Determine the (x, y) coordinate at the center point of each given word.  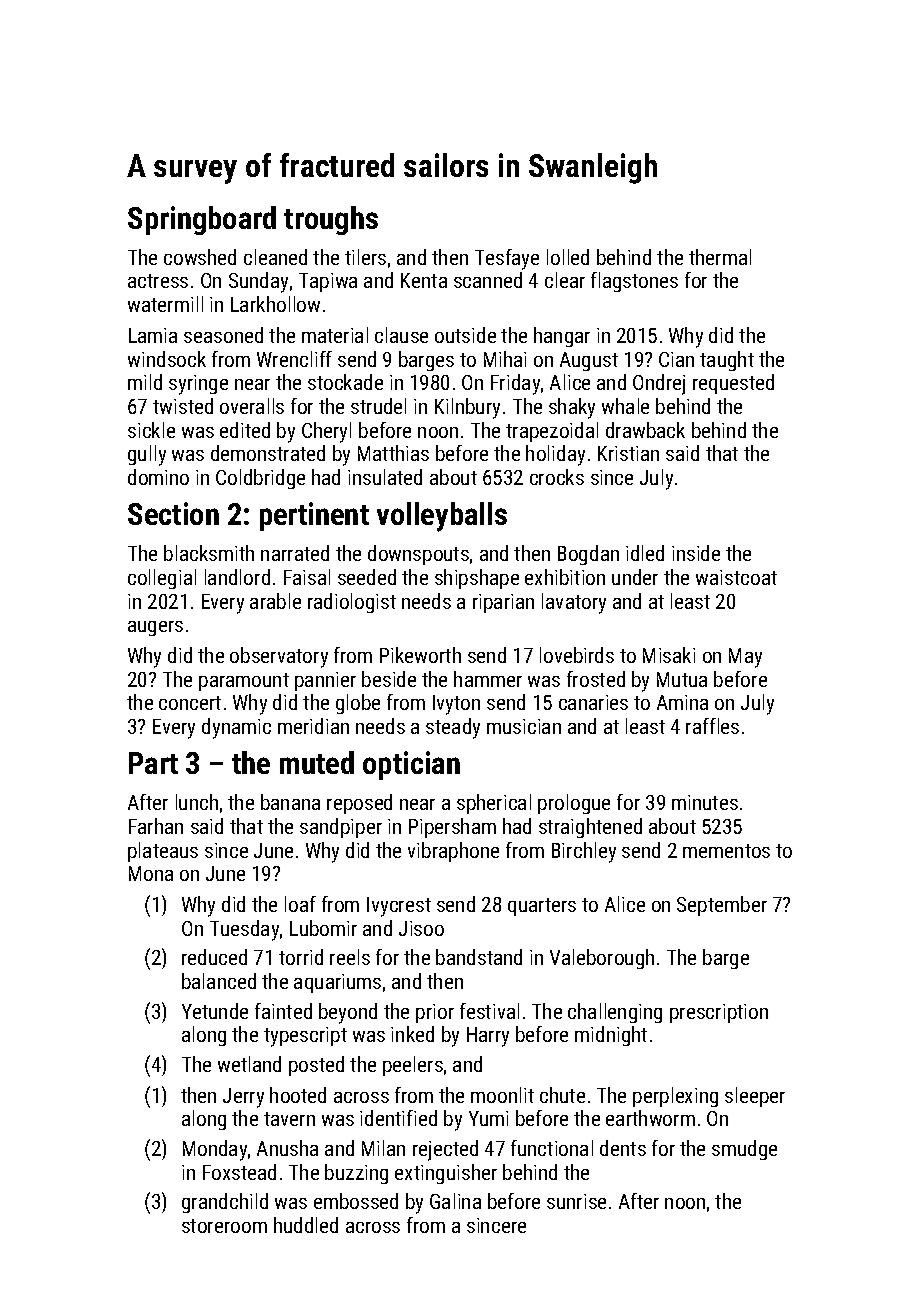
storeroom (224, 1226)
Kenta (424, 280)
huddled (306, 1225)
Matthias (393, 453)
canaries (593, 702)
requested (733, 384)
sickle (151, 430)
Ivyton (456, 705)
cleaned (275, 257)
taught (727, 361)
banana (290, 802)
